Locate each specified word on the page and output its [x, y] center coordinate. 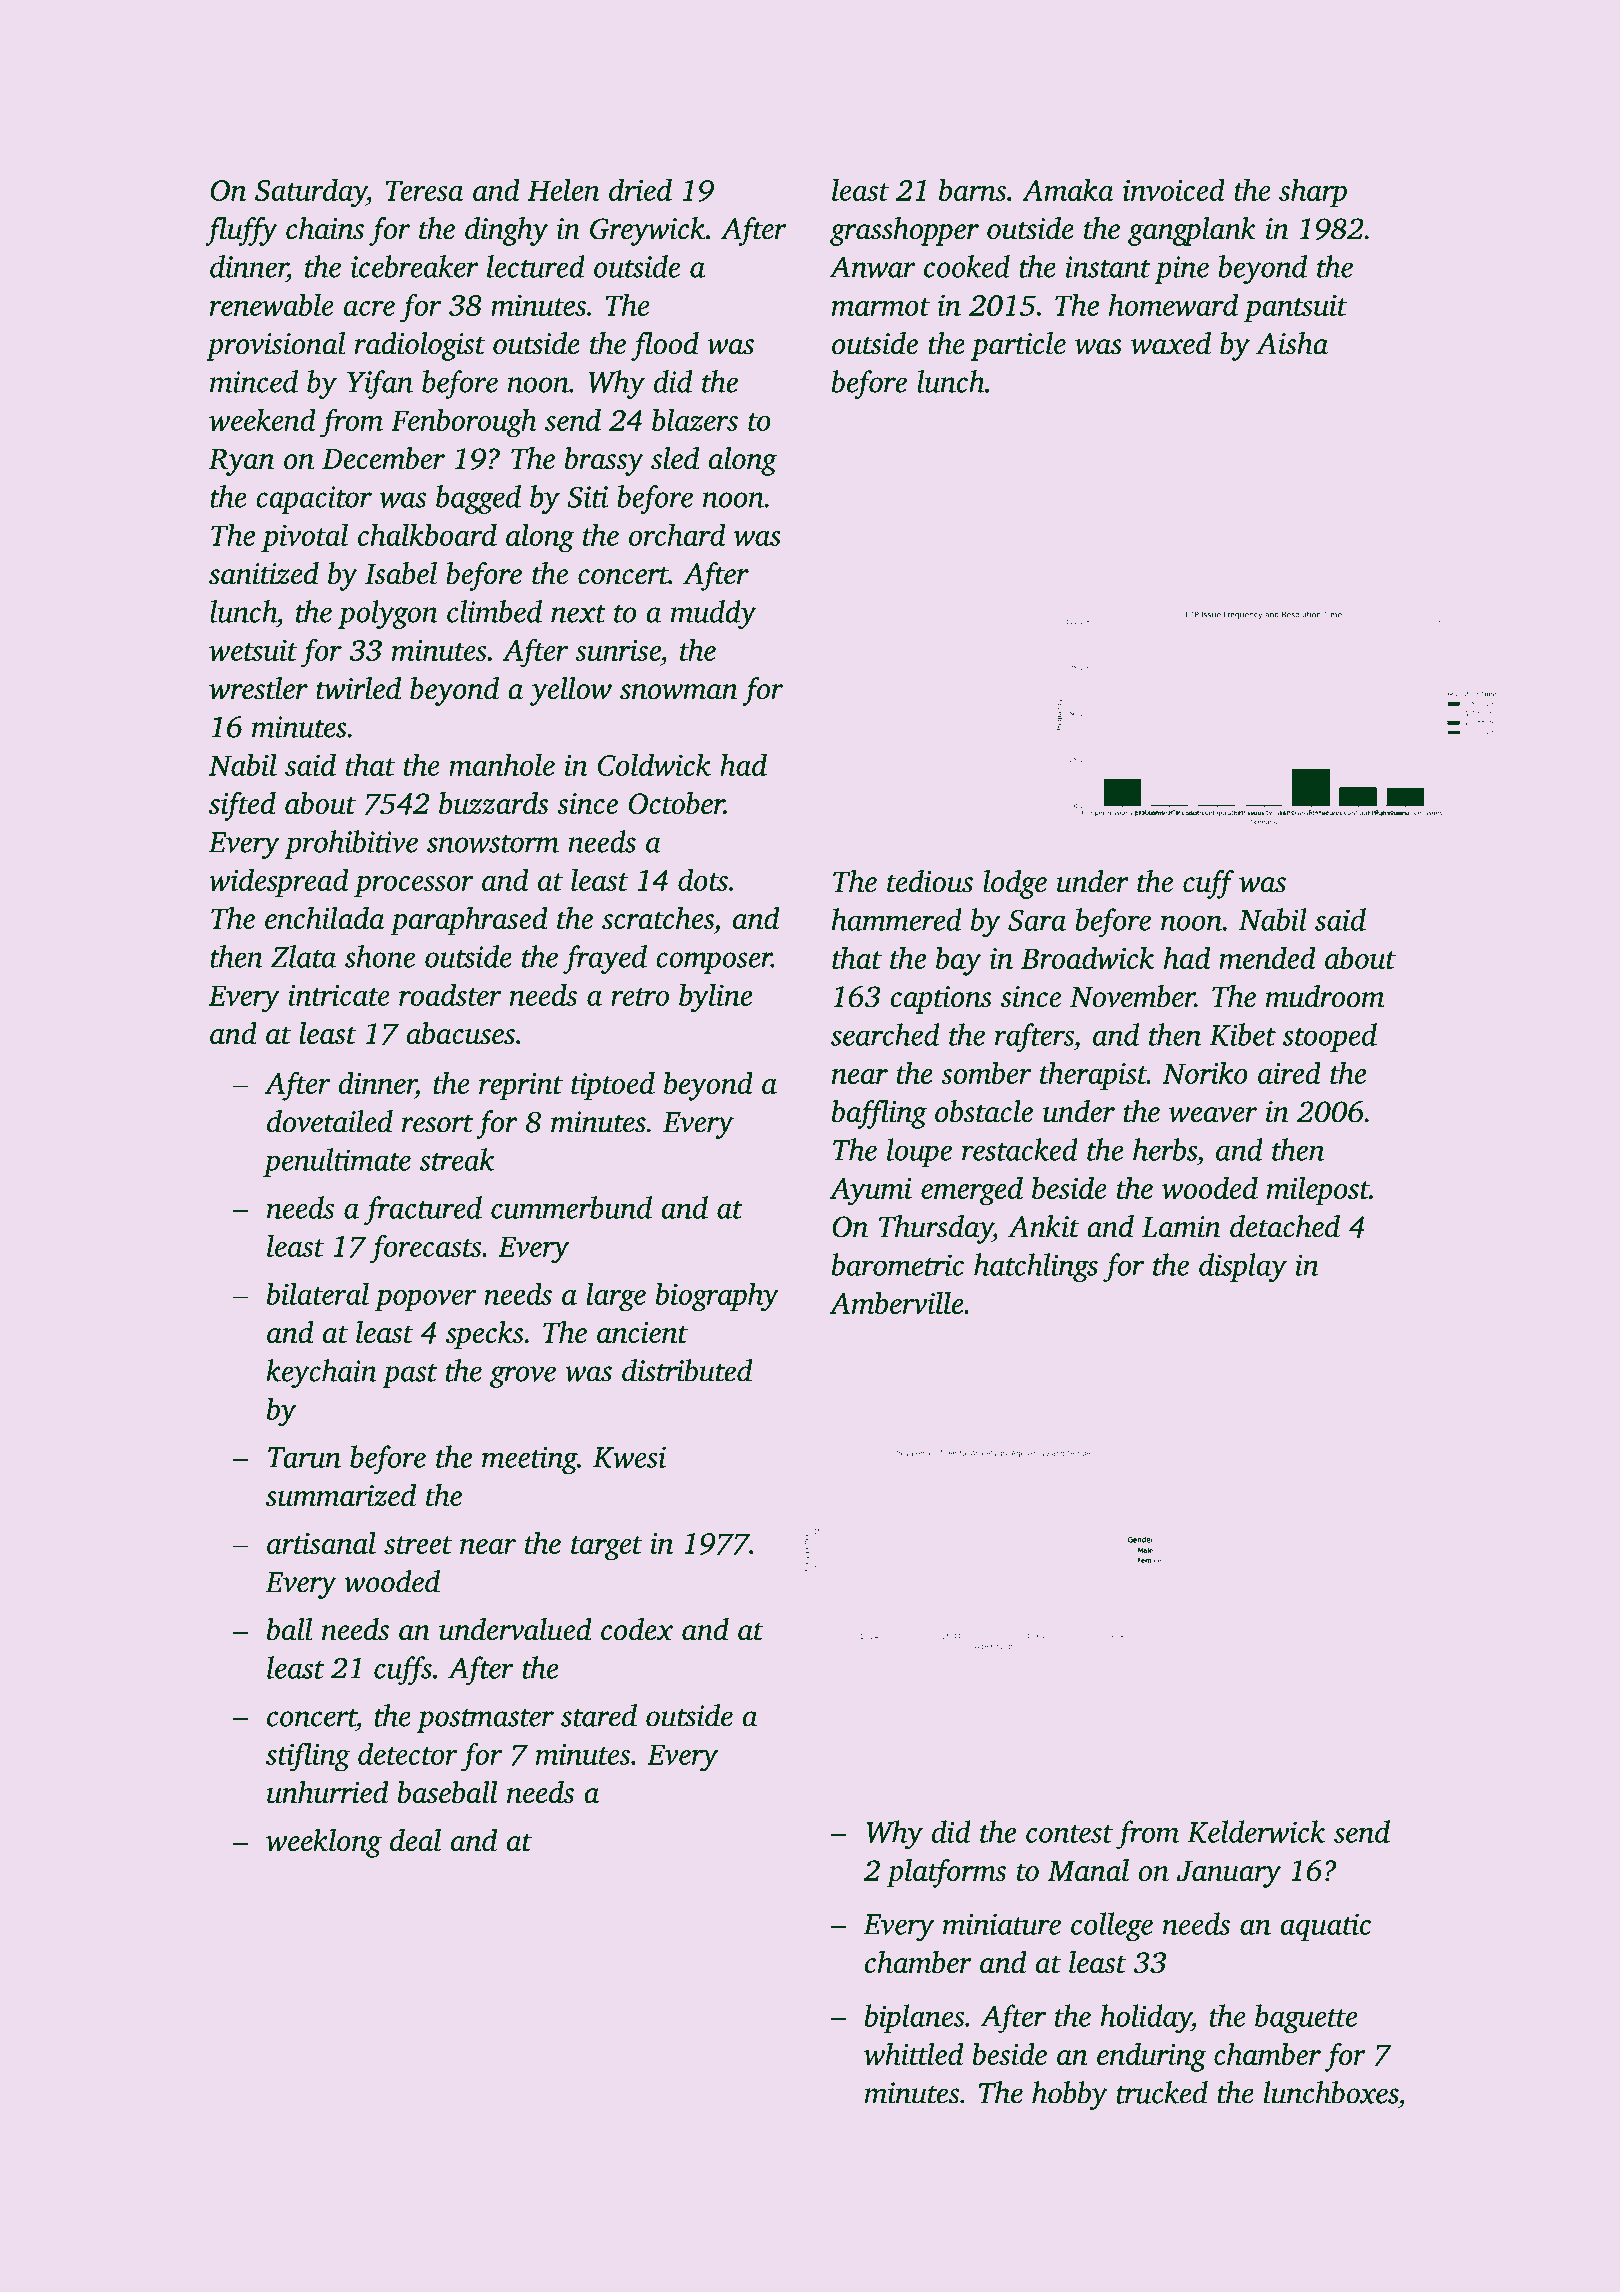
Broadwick [1087, 957]
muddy [713, 614]
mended [1267, 957]
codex [637, 1629]
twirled [358, 688]
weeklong [324, 1843]
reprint [521, 1087]
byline [715, 998]
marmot [881, 307]
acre [369, 308]
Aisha [1292, 343]
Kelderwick [1256, 1831]
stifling [308, 1757]
